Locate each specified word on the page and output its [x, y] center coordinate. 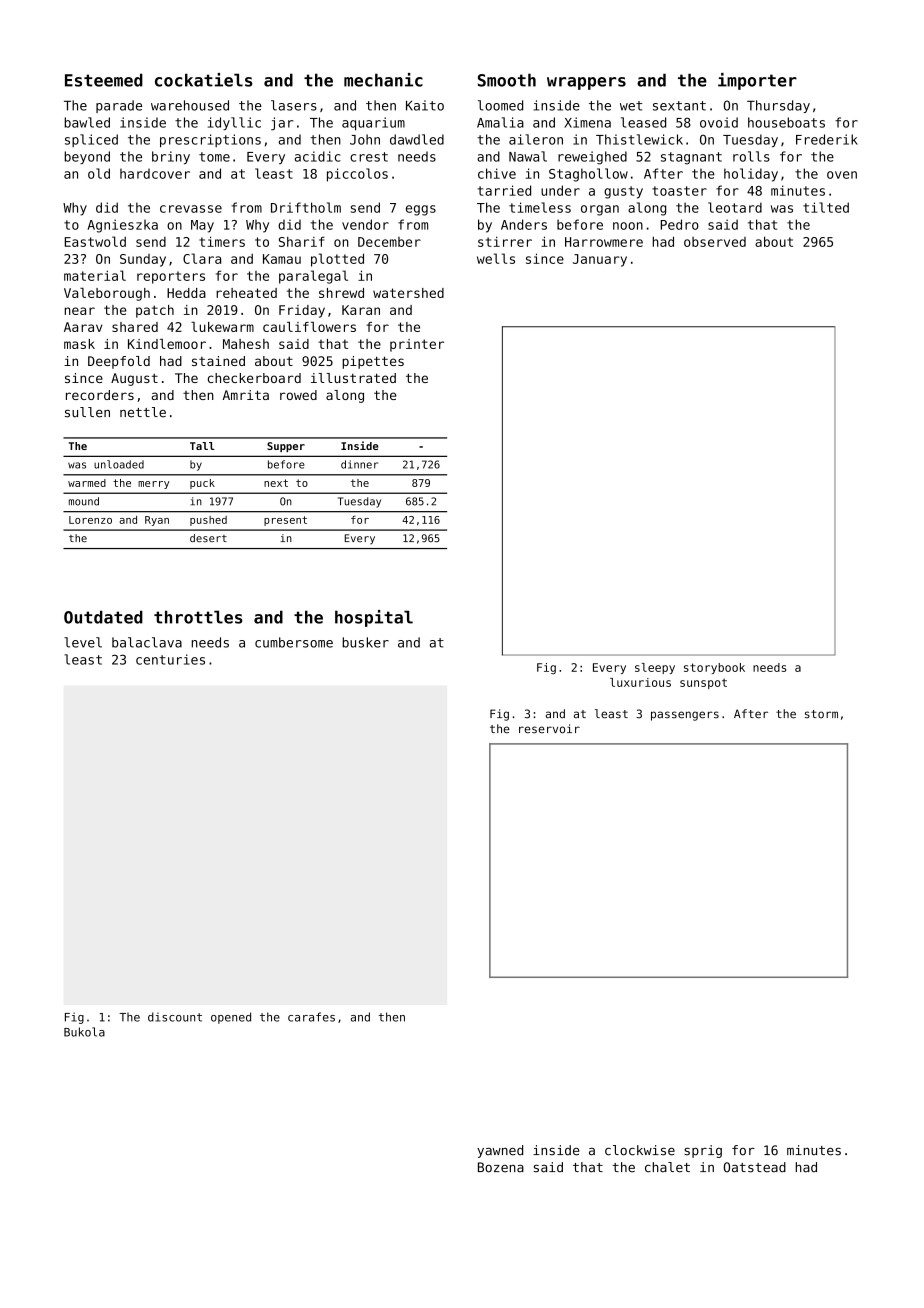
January [600, 260]
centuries [170, 659]
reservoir [549, 729]
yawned [500, 1151]
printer [417, 345]
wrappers [586, 83]
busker [365, 642]
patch [155, 311]
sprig [703, 1151]
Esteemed [104, 80]
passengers [685, 716]
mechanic [383, 80]
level [83, 642]
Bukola [84, 1032]
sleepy [655, 668]
